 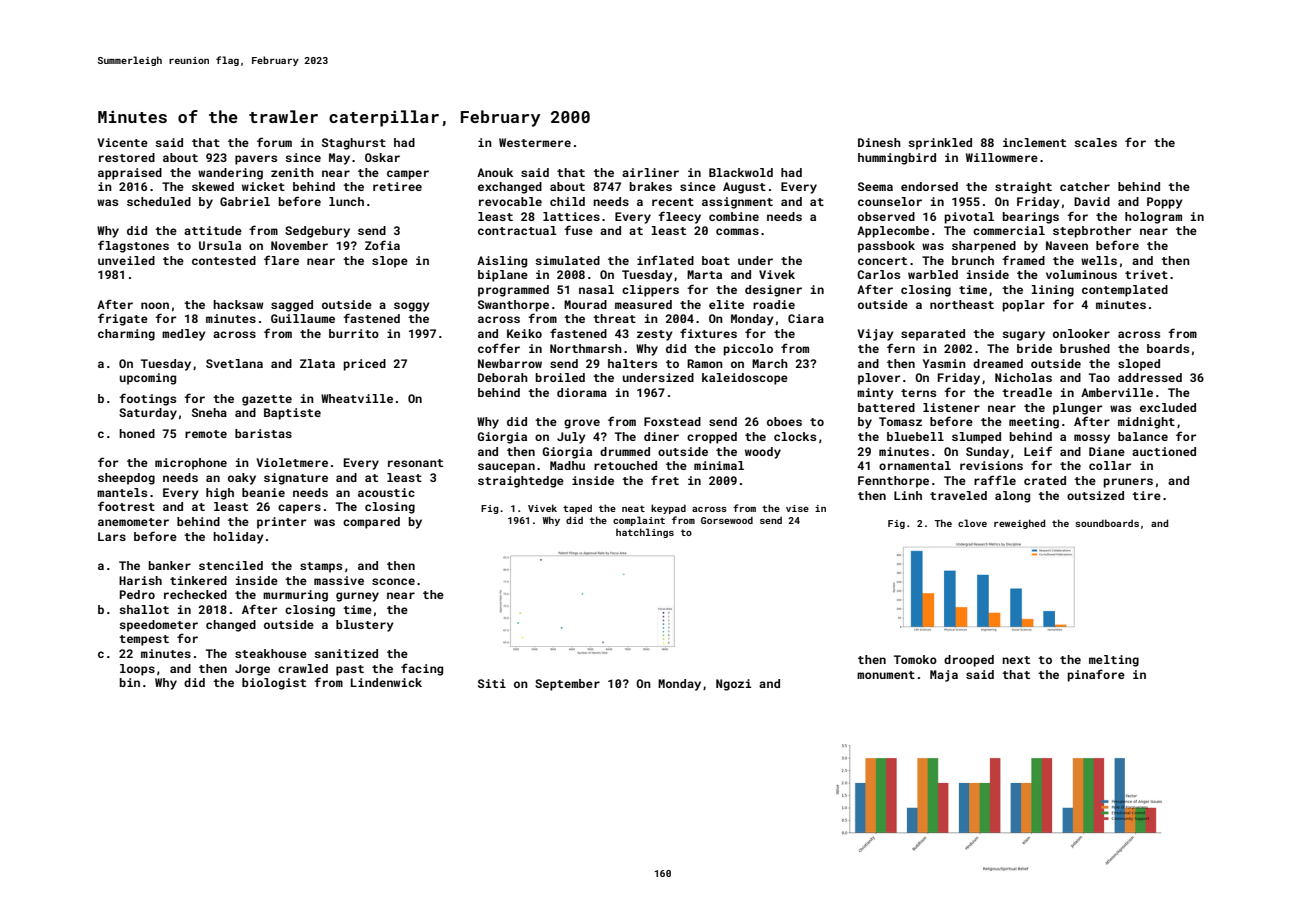 I want to click on coffer, so click(x=499, y=348).
